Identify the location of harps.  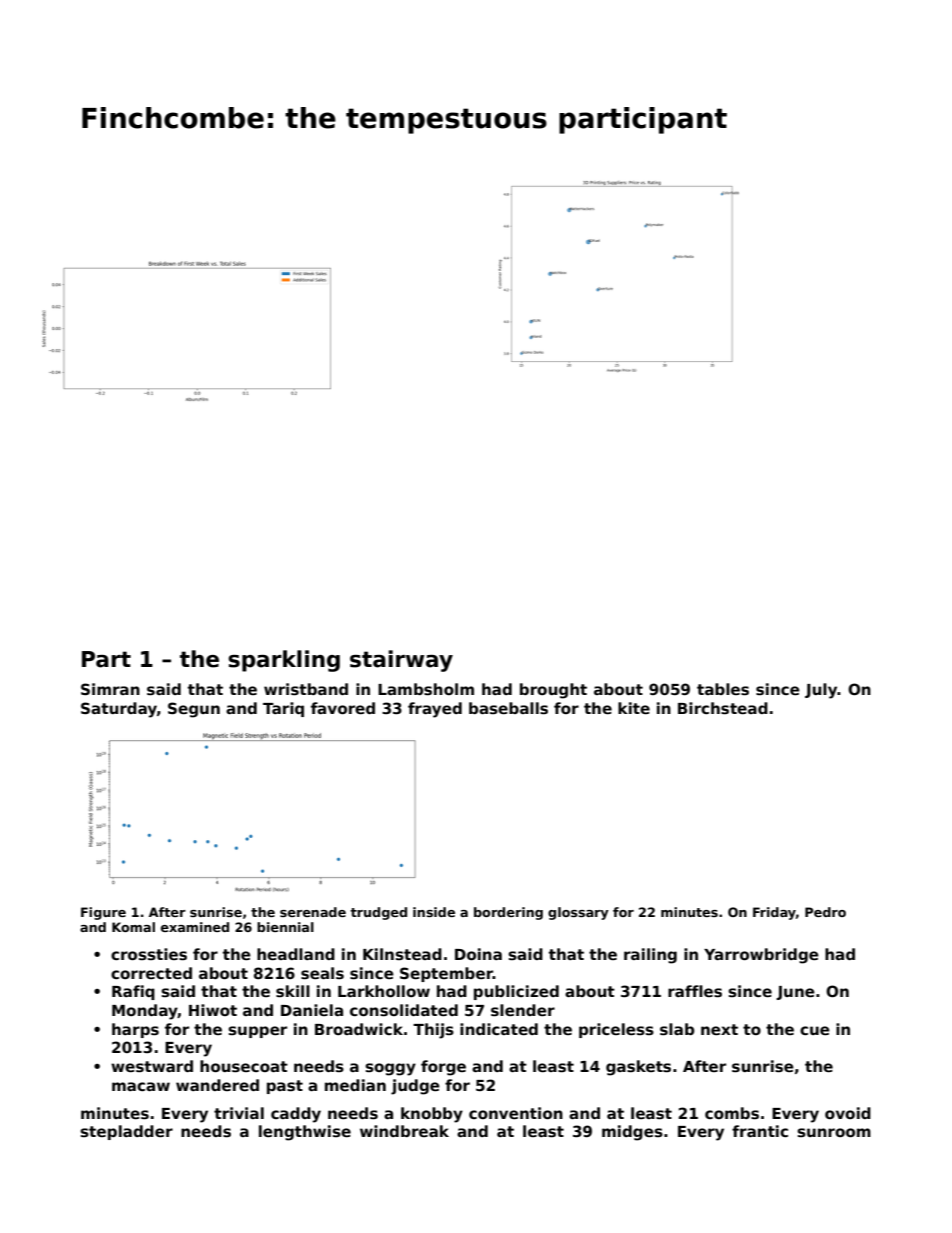
(135, 1030).
